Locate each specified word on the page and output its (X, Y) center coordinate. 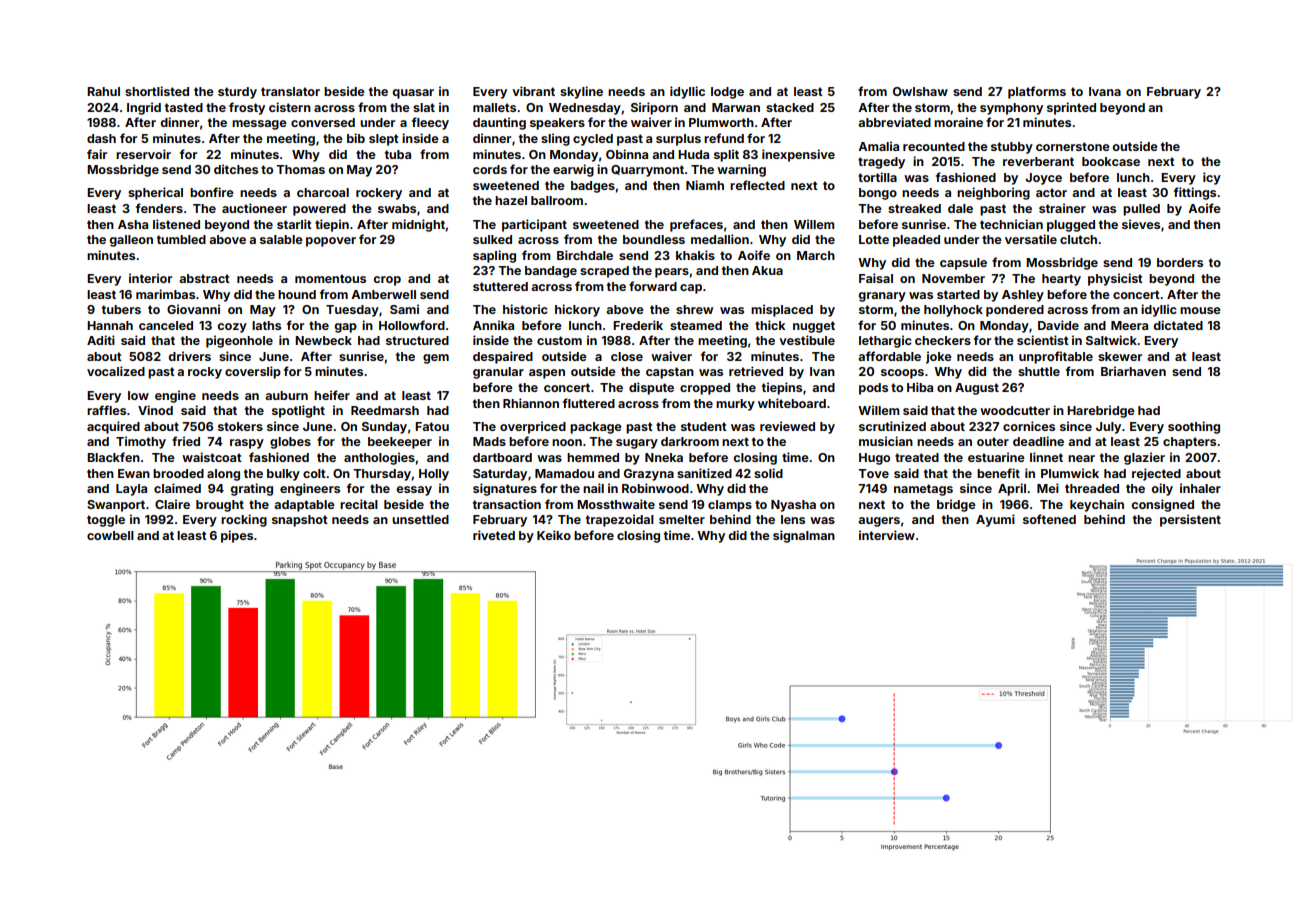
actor (1051, 192)
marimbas (165, 294)
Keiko (554, 535)
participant (534, 225)
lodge (727, 93)
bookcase (1111, 161)
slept (384, 140)
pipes (237, 536)
